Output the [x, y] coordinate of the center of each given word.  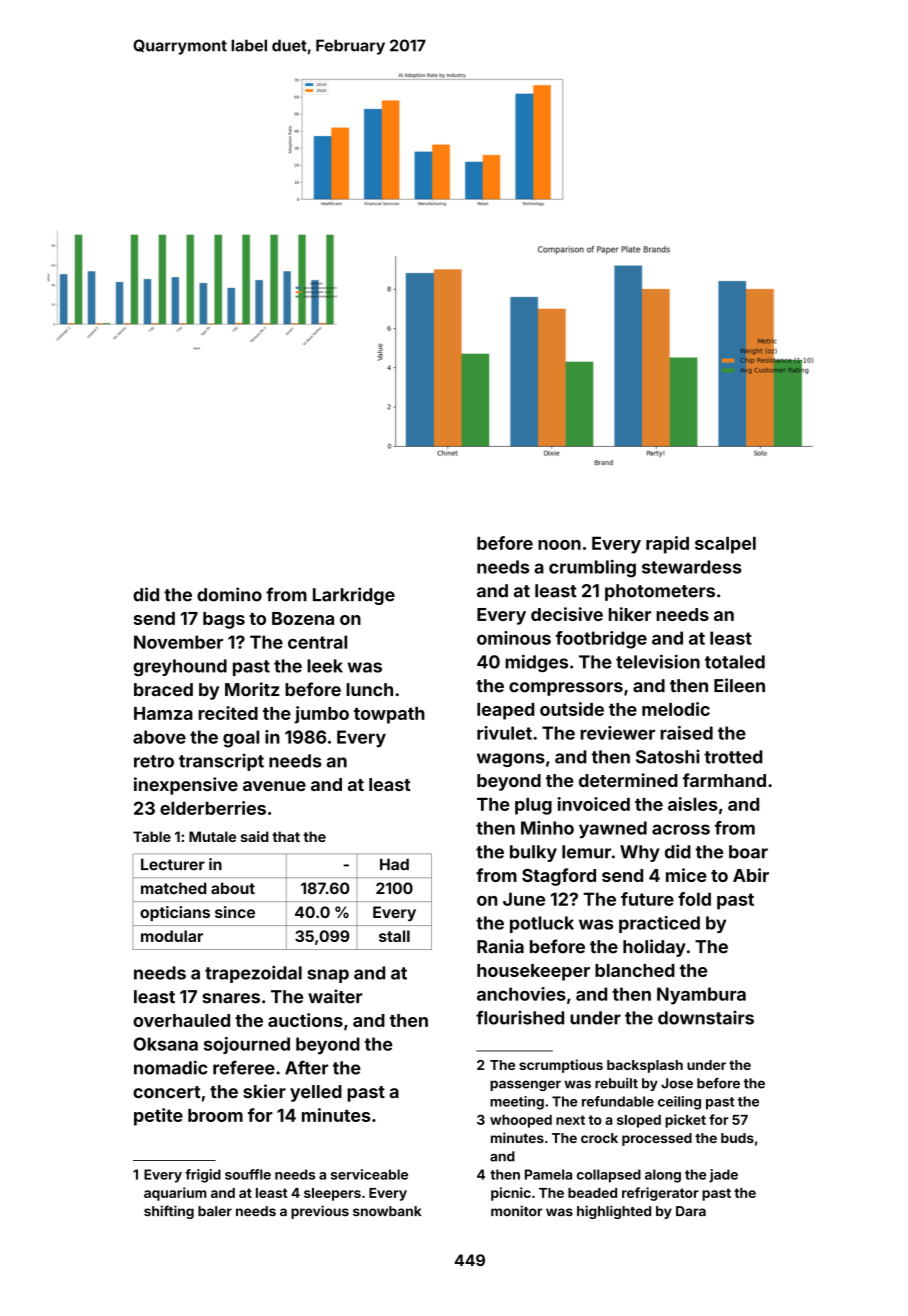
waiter [335, 996]
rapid [667, 545]
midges [536, 663]
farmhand [724, 780]
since [235, 912]
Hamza [163, 713]
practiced [659, 924]
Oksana [166, 1044]
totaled [735, 662]
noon [559, 545]
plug [533, 806]
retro [154, 761]
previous [320, 1212]
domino [229, 594]
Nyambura [701, 996]
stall [394, 936]
